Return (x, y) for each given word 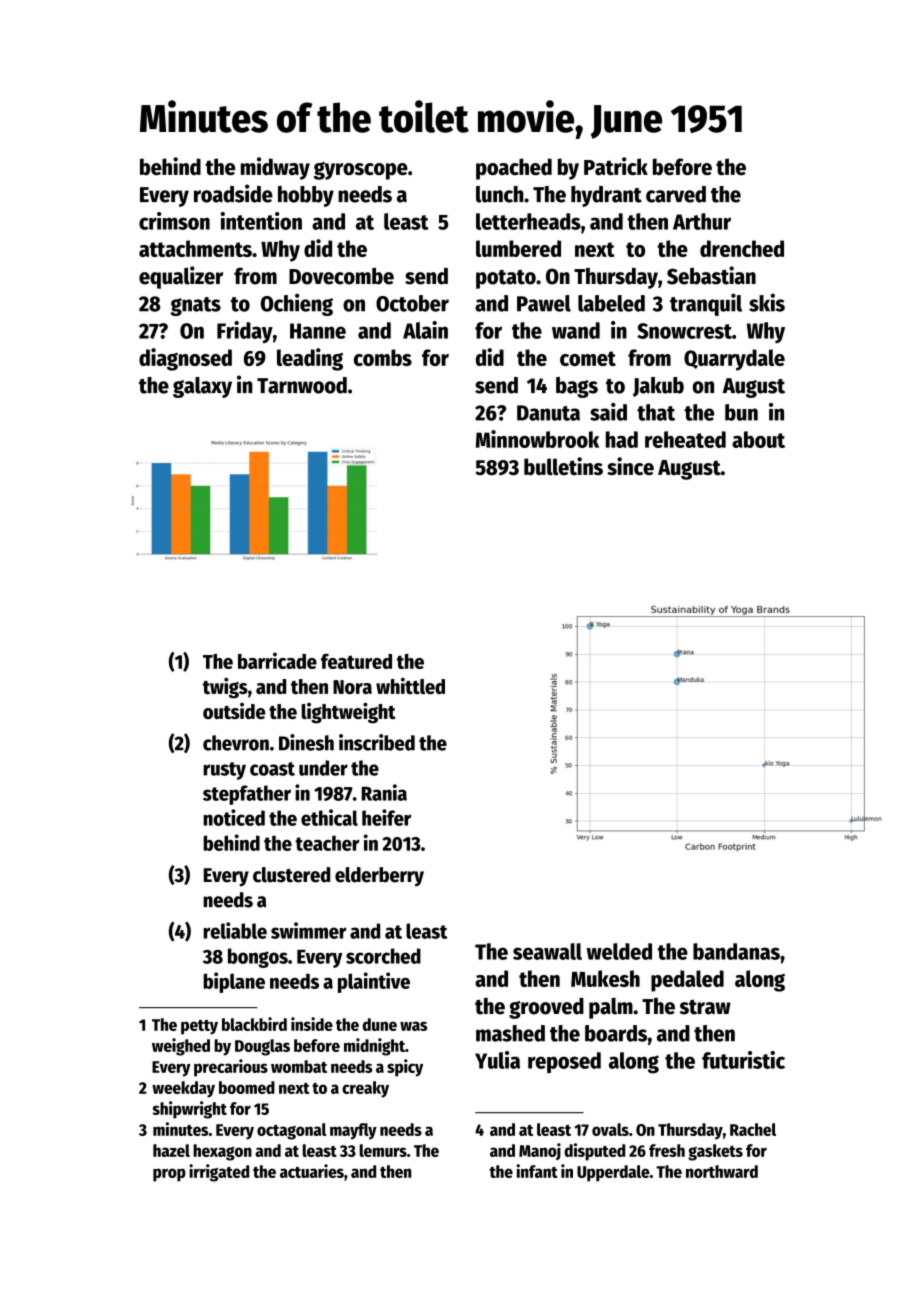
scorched (383, 956)
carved (676, 194)
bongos (258, 958)
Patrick (616, 166)
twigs (225, 688)
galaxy (202, 387)
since (630, 466)
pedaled (687, 981)
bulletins (563, 466)
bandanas (736, 951)
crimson (174, 221)
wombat (299, 1066)
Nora (352, 687)
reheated (685, 439)
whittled (410, 686)
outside (234, 711)
